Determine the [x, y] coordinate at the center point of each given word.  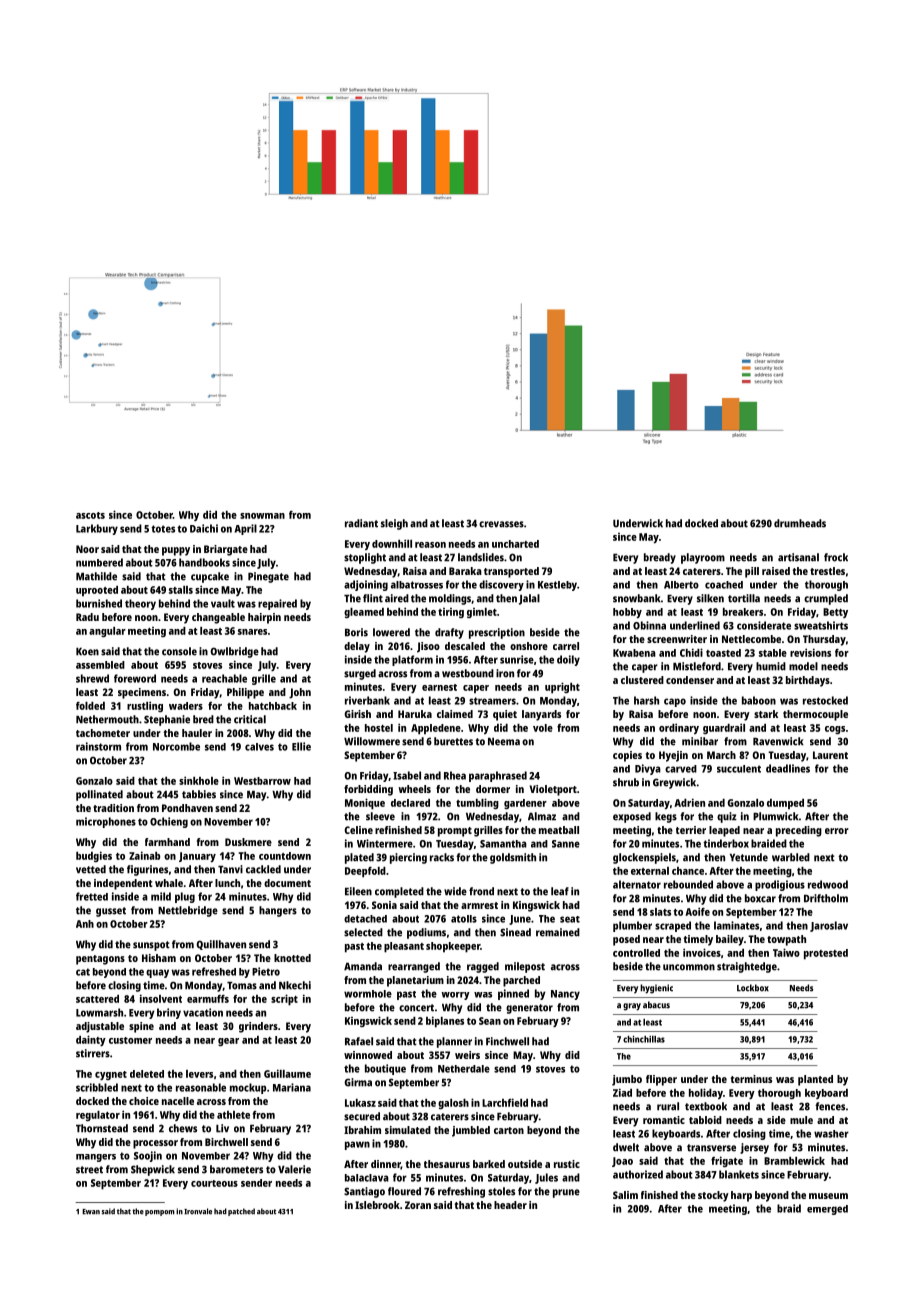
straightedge [747, 967]
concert [416, 1008]
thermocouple [815, 715]
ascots [90, 515]
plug [185, 897]
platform [412, 660]
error [837, 831]
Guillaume [287, 1073]
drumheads [800, 523]
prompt [455, 832]
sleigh [394, 524]
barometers [236, 1169]
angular [107, 632]
